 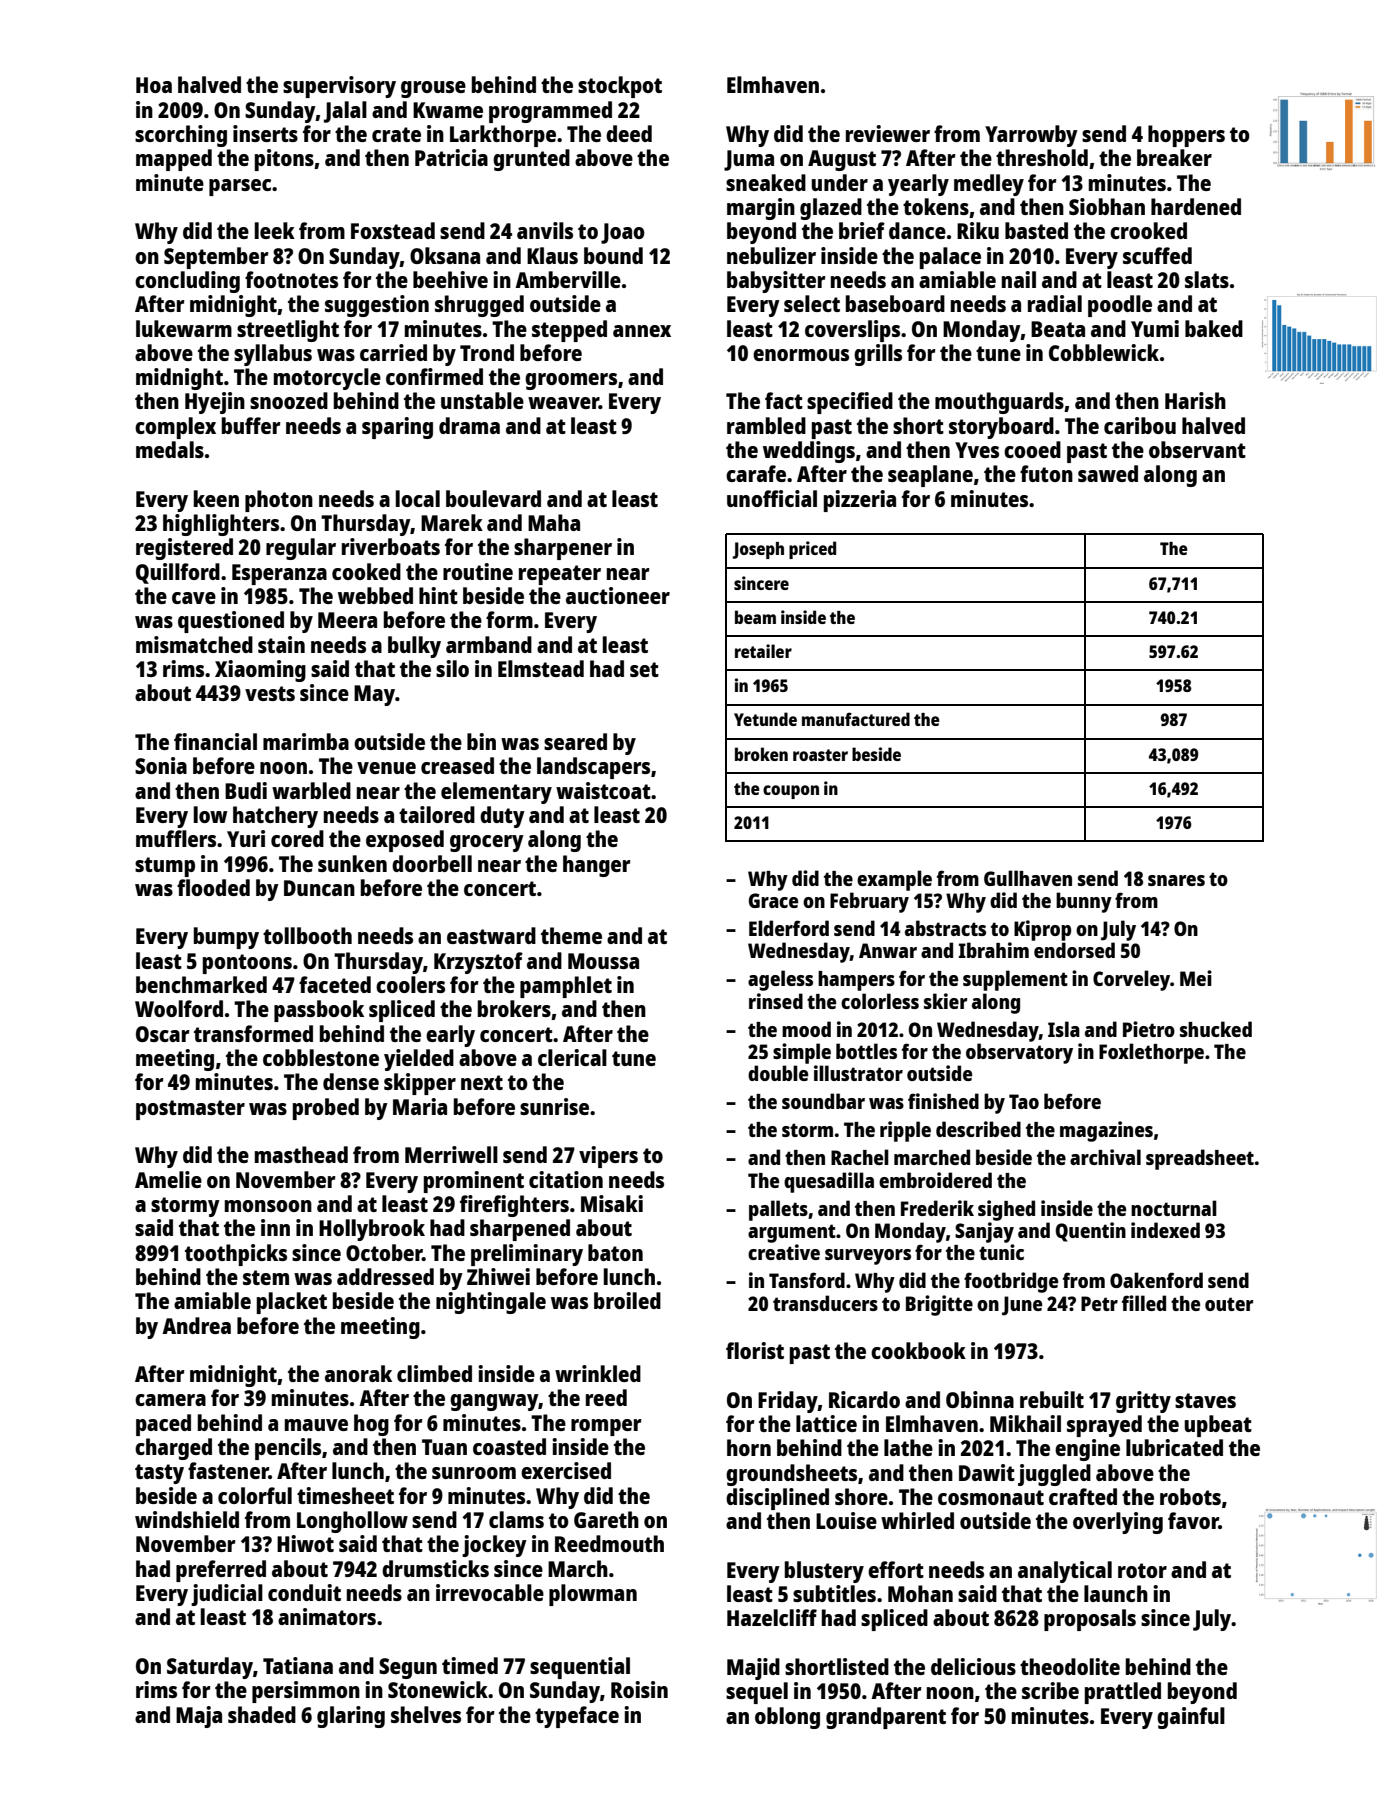 I want to click on shucked, so click(x=1216, y=1029).
